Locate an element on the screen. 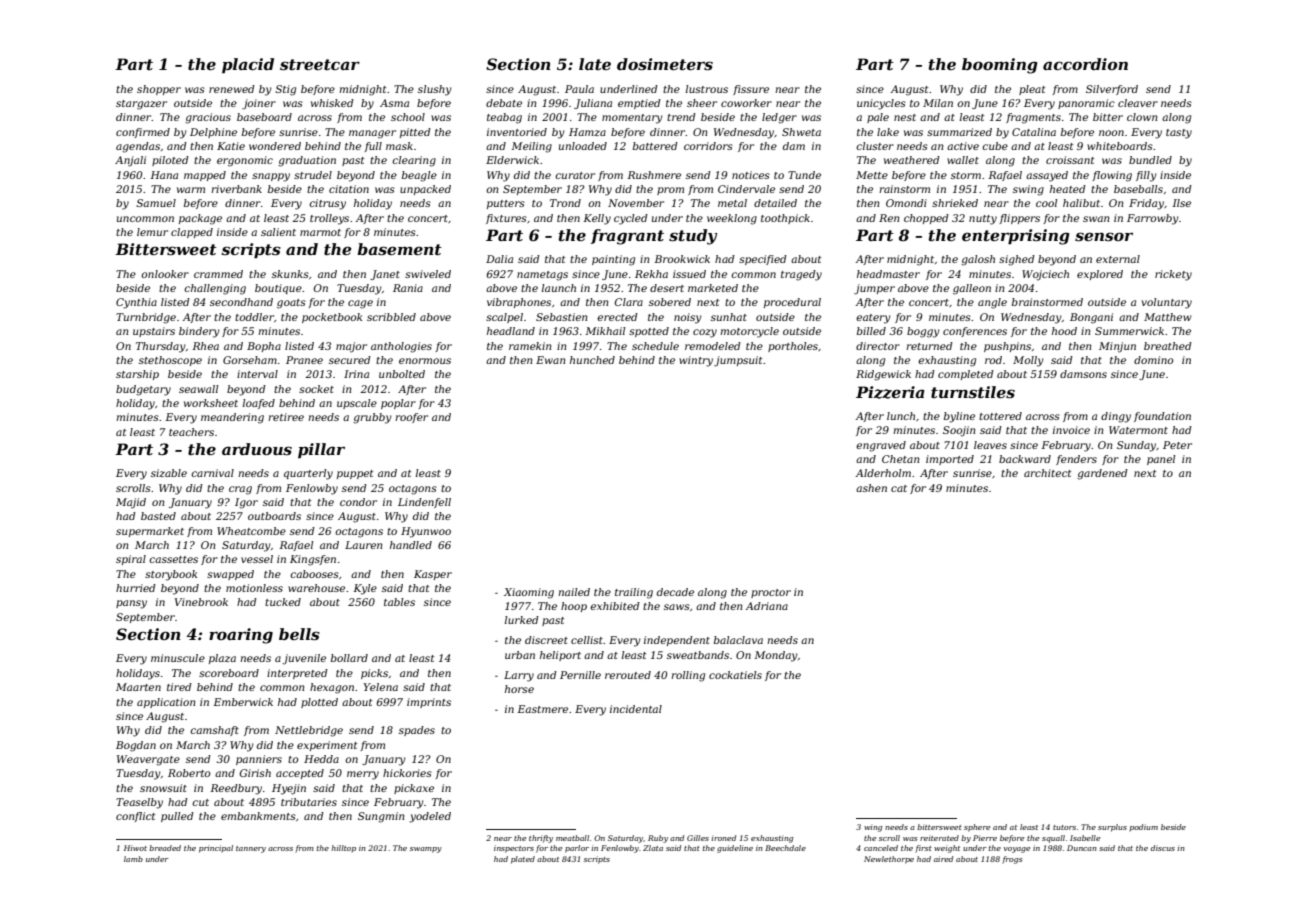 This screenshot has height=924, width=1308. riverbank is located at coordinates (236, 189).
